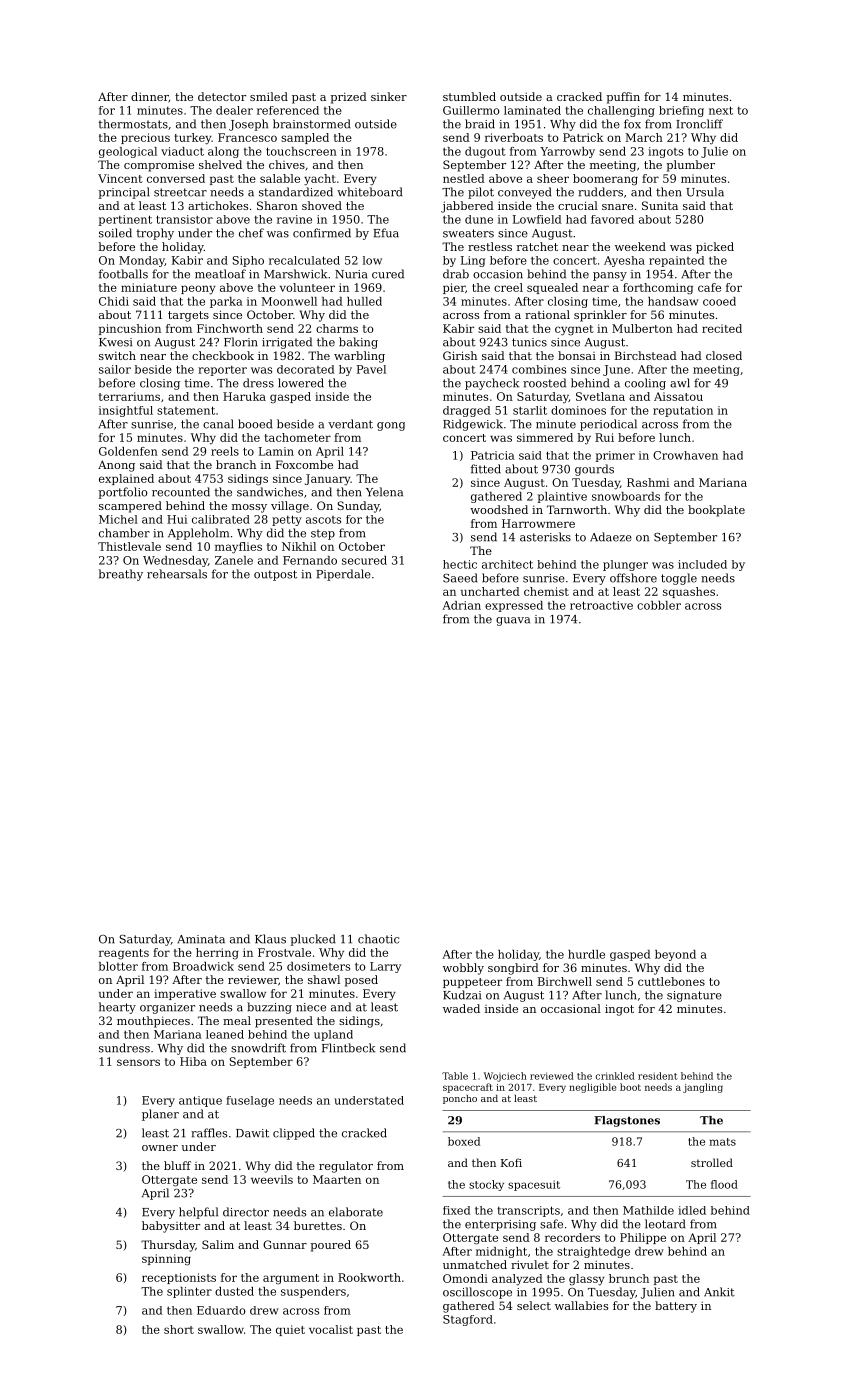 Image resolution: width=849 pixels, height=1400 pixels. Describe the element at coordinates (218, 205) in the screenshot. I see `artichokes` at that location.
